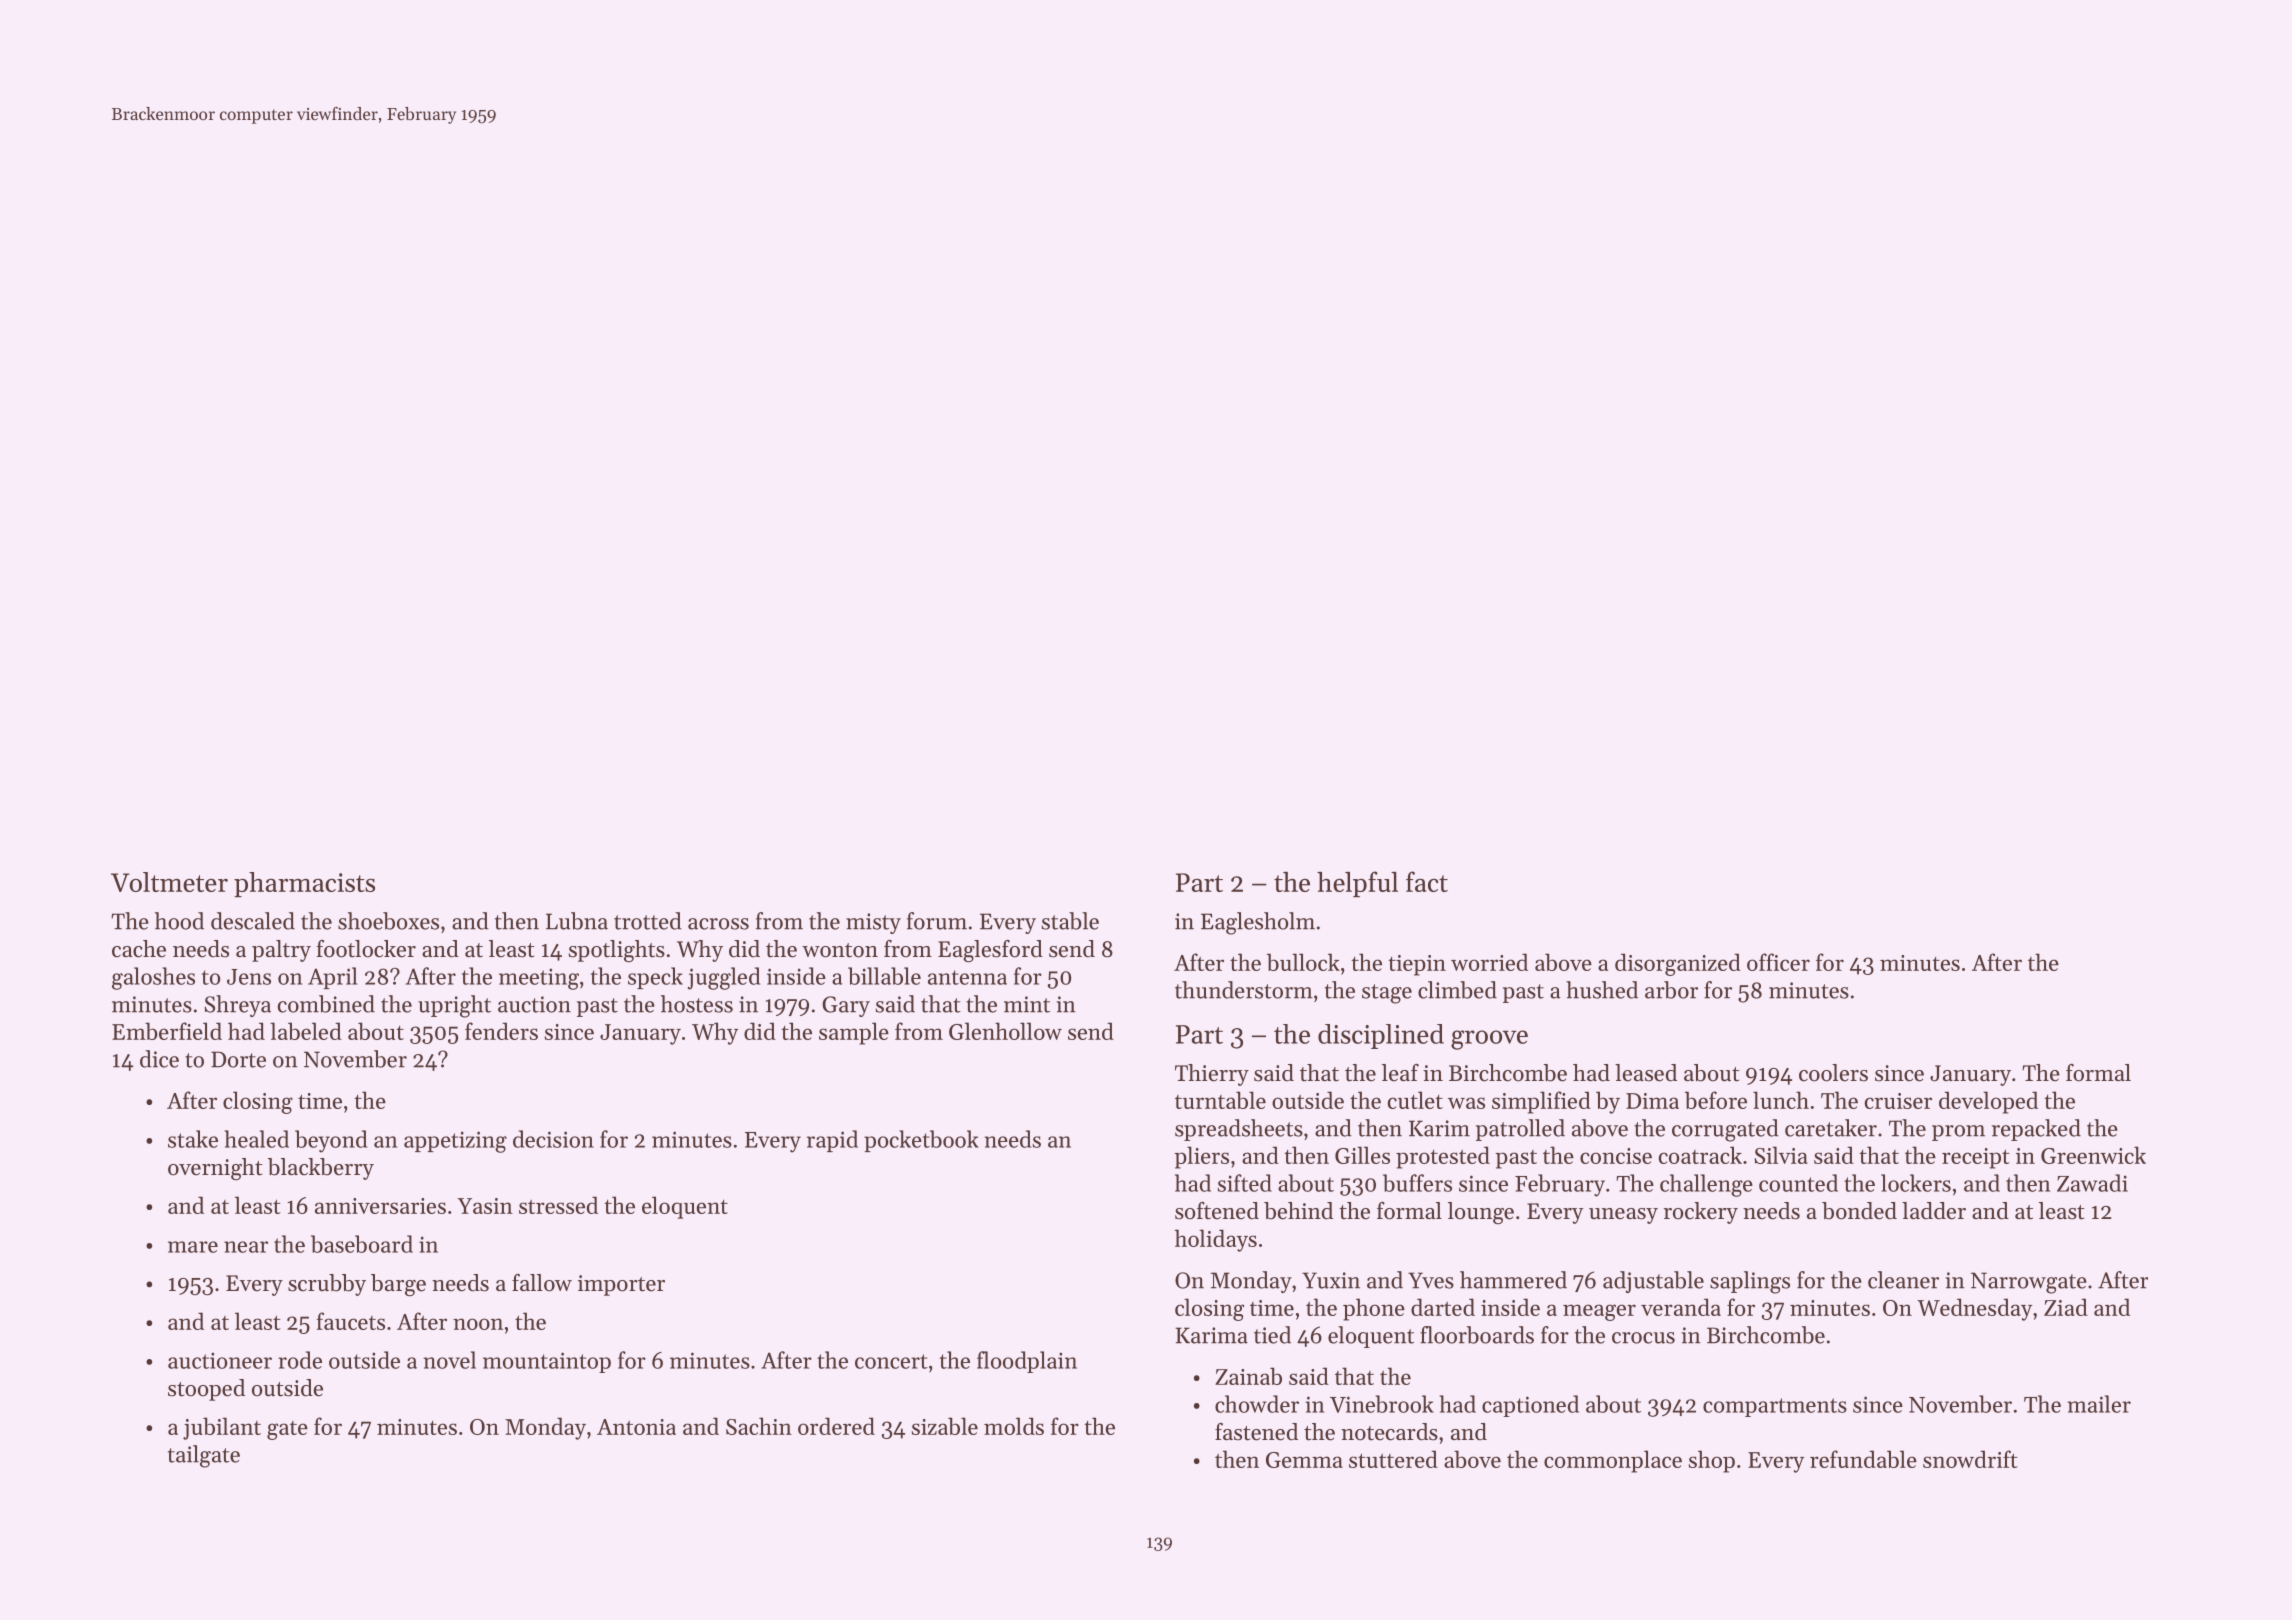 This document has width=2292, height=1620. Describe the element at coordinates (1616, 1156) in the document. I see `concise` at that location.
